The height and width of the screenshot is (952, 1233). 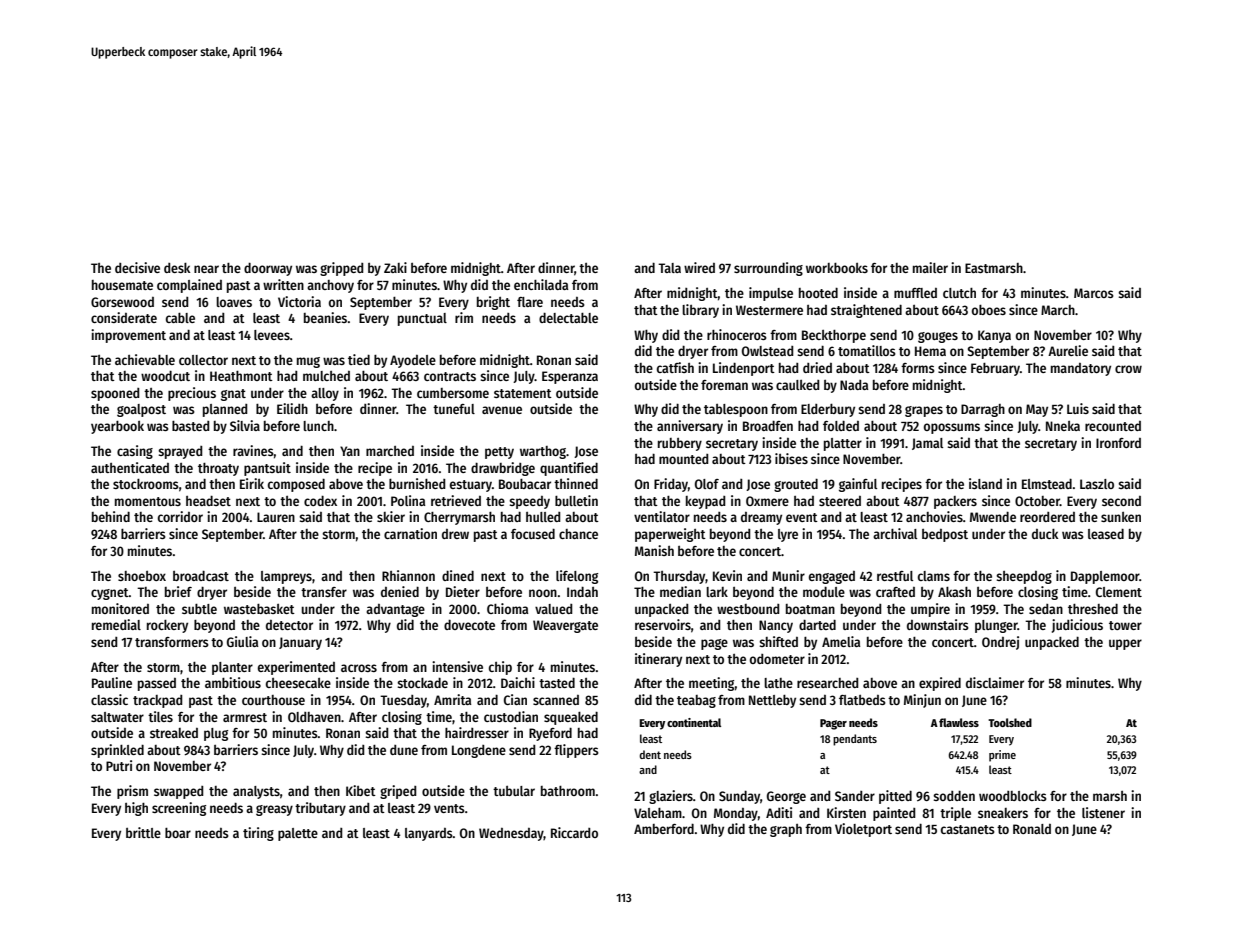 What do you see at coordinates (1113, 426) in the screenshot?
I see `recounted` at bounding box center [1113, 426].
